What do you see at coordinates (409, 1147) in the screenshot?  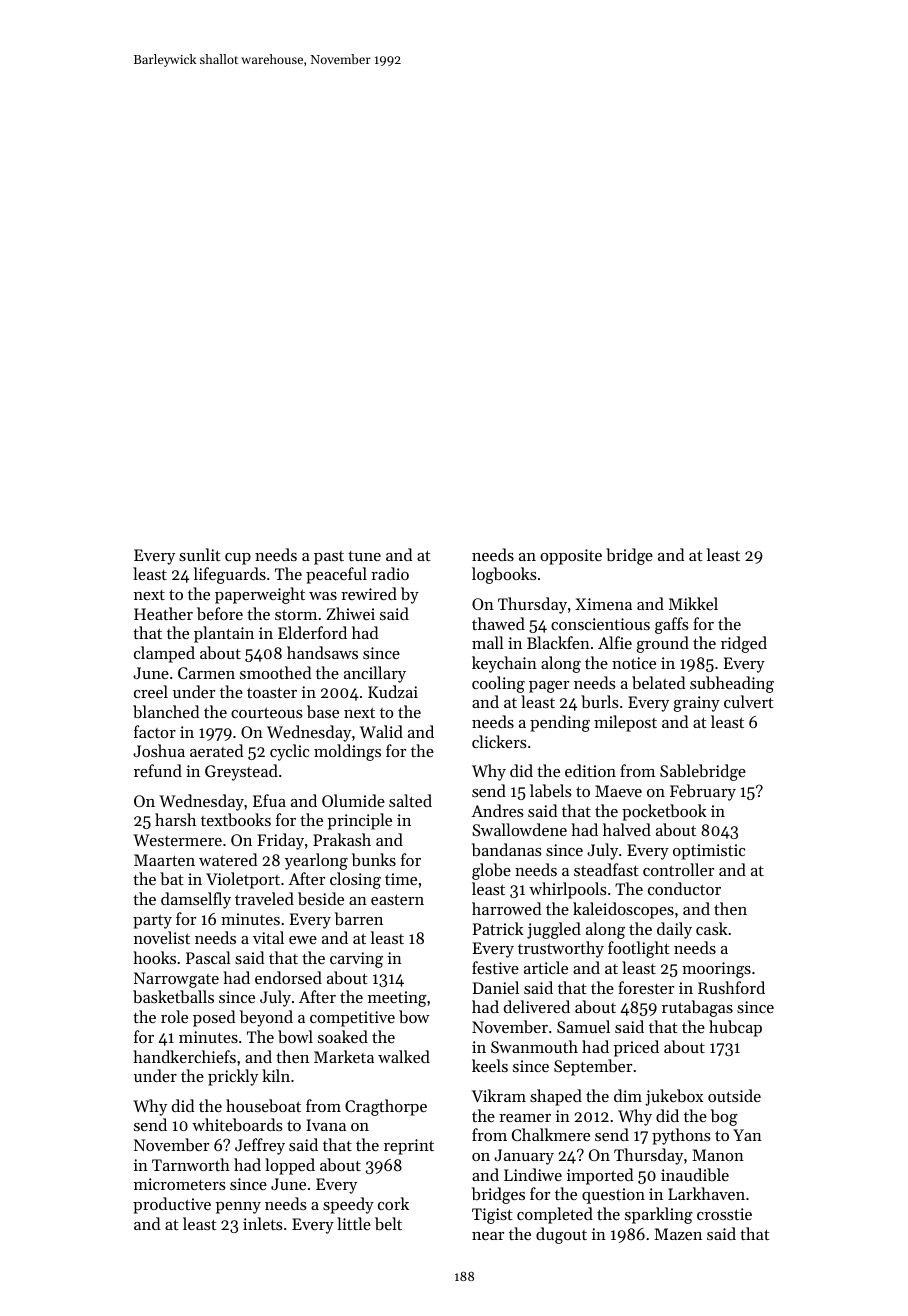 I see `reprint` at bounding box center [409, 1147].
